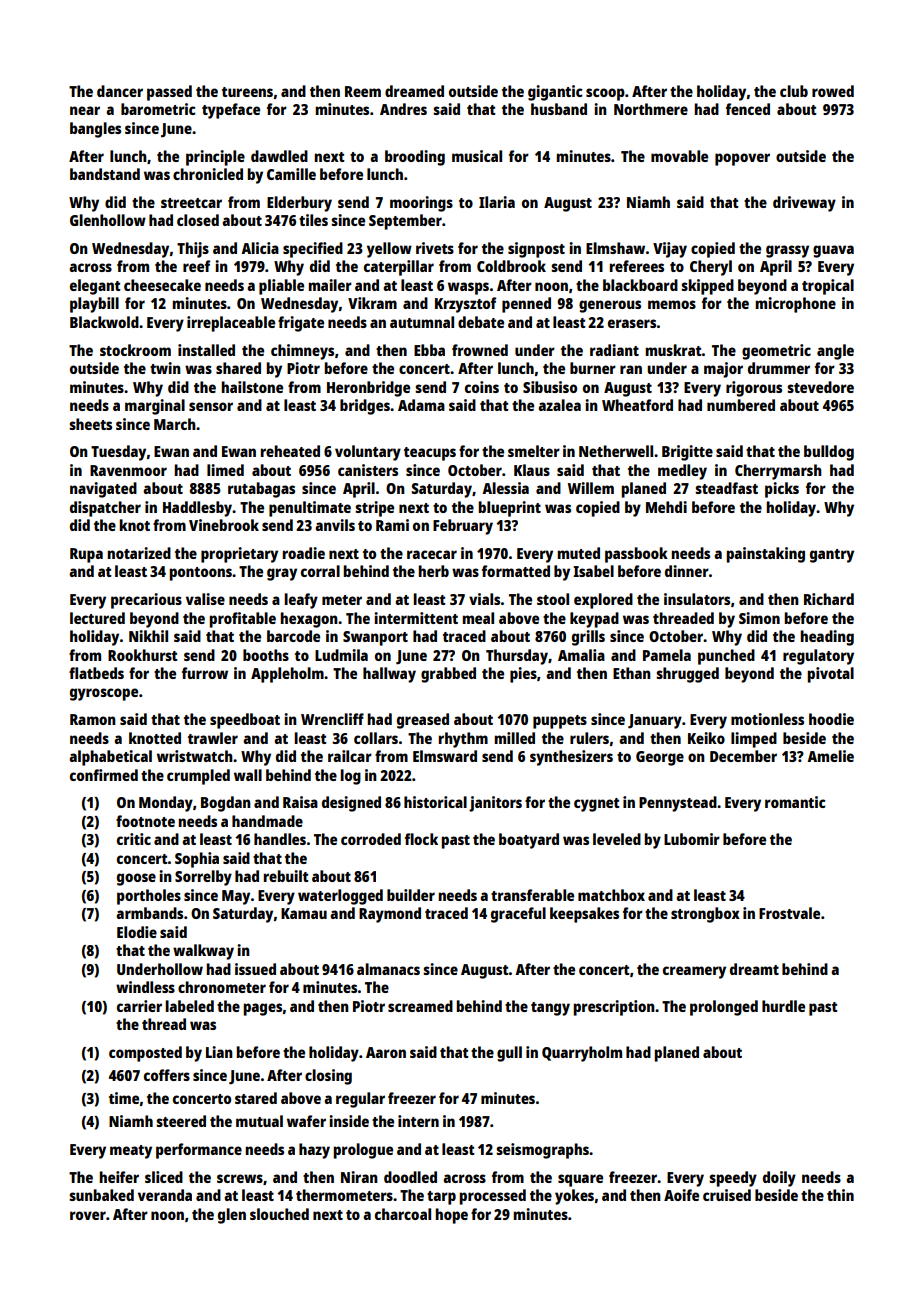 This page has width=924, height=1308. I want to click on bandstand, so click(105, 174).
